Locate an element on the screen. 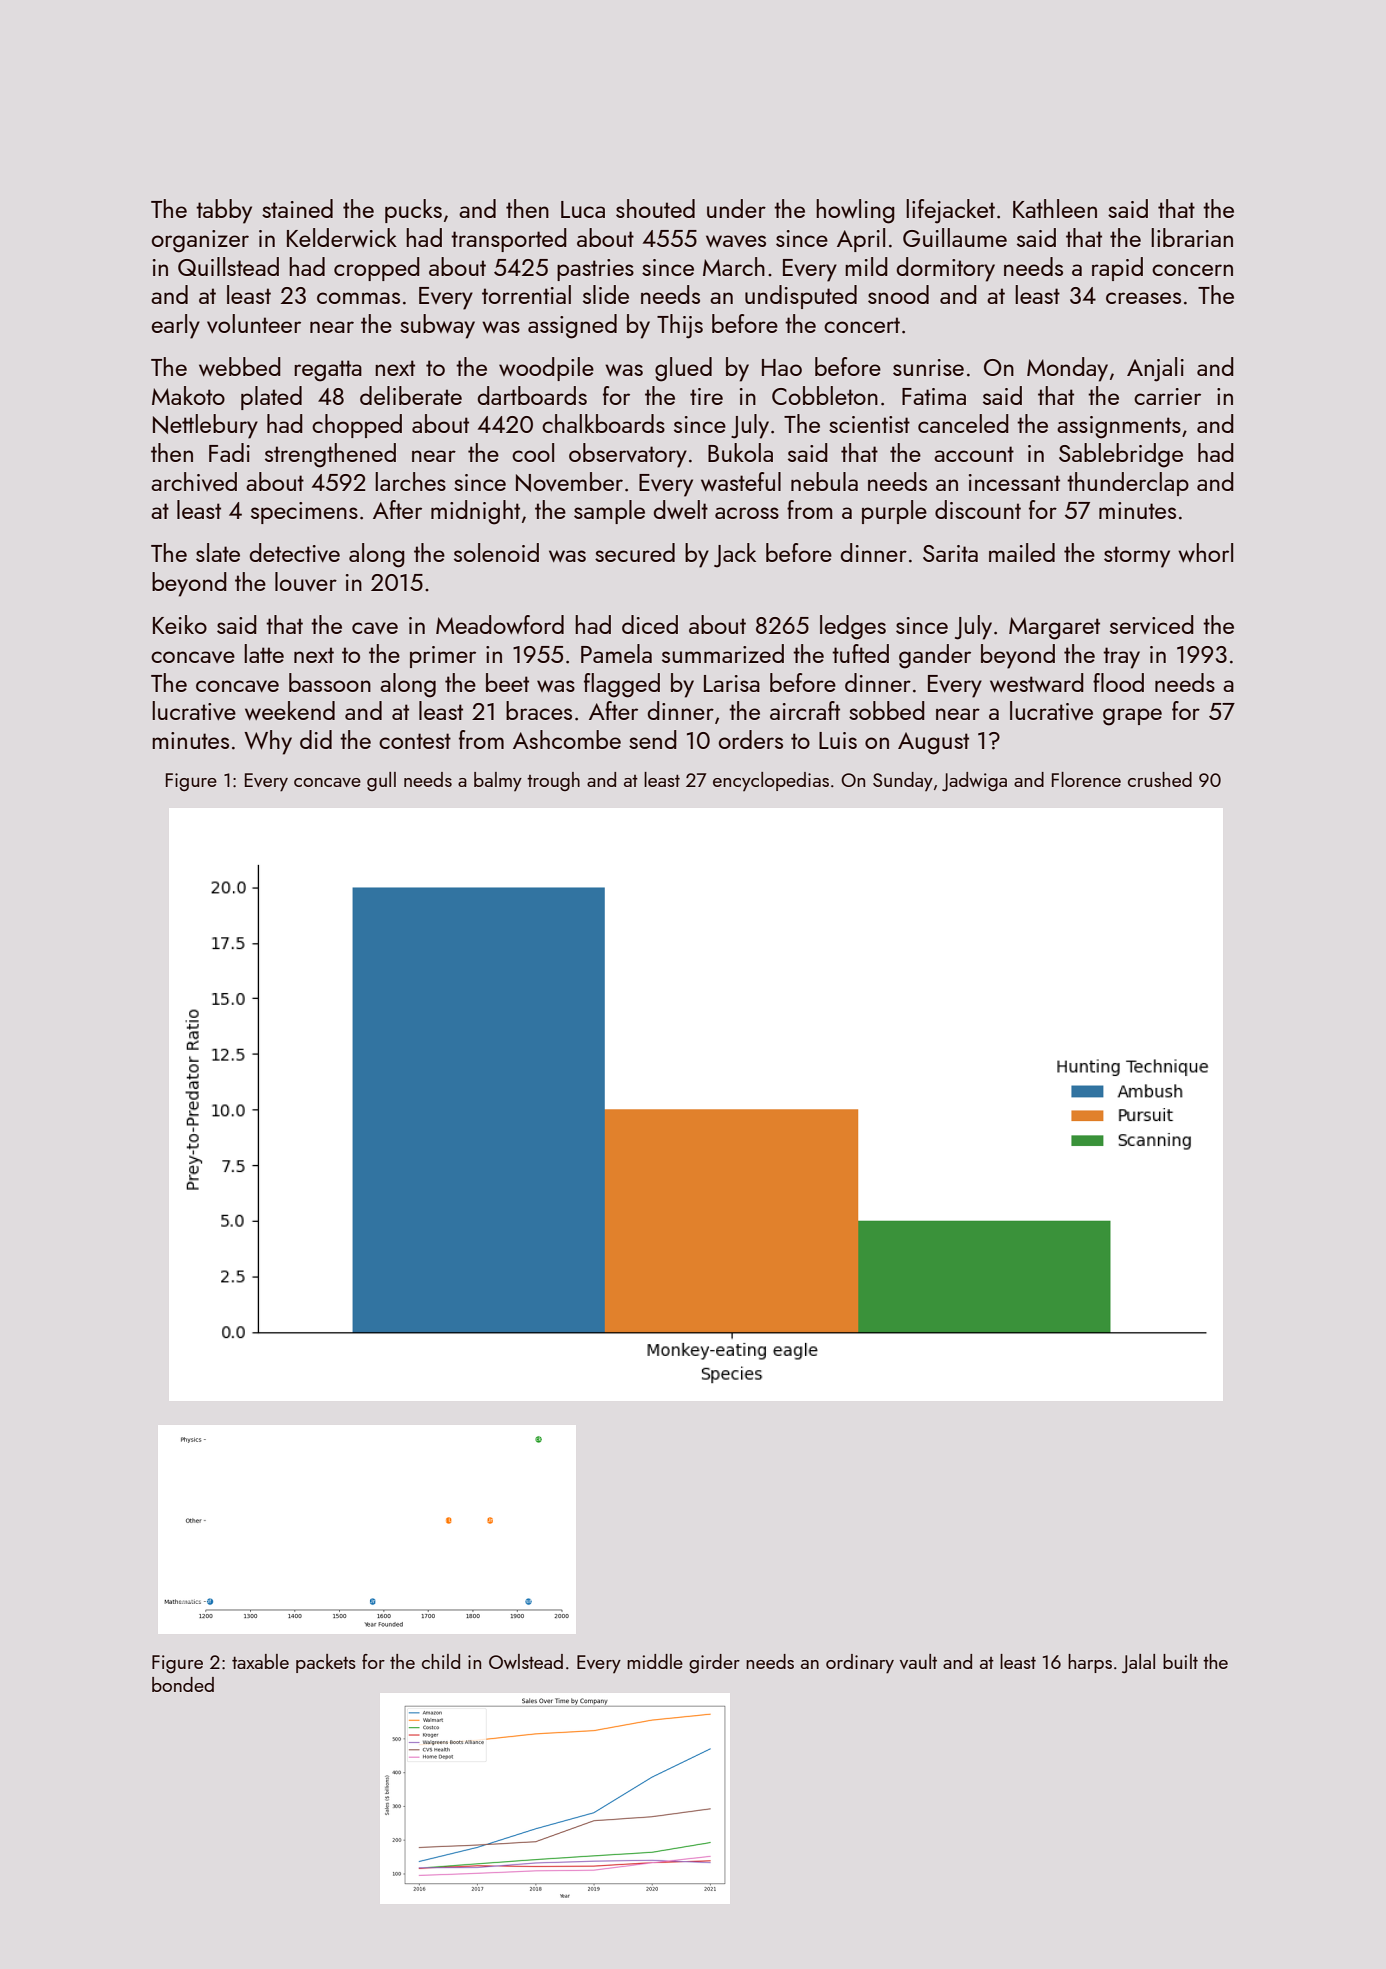  trough is located at coordinates (553, 781).
